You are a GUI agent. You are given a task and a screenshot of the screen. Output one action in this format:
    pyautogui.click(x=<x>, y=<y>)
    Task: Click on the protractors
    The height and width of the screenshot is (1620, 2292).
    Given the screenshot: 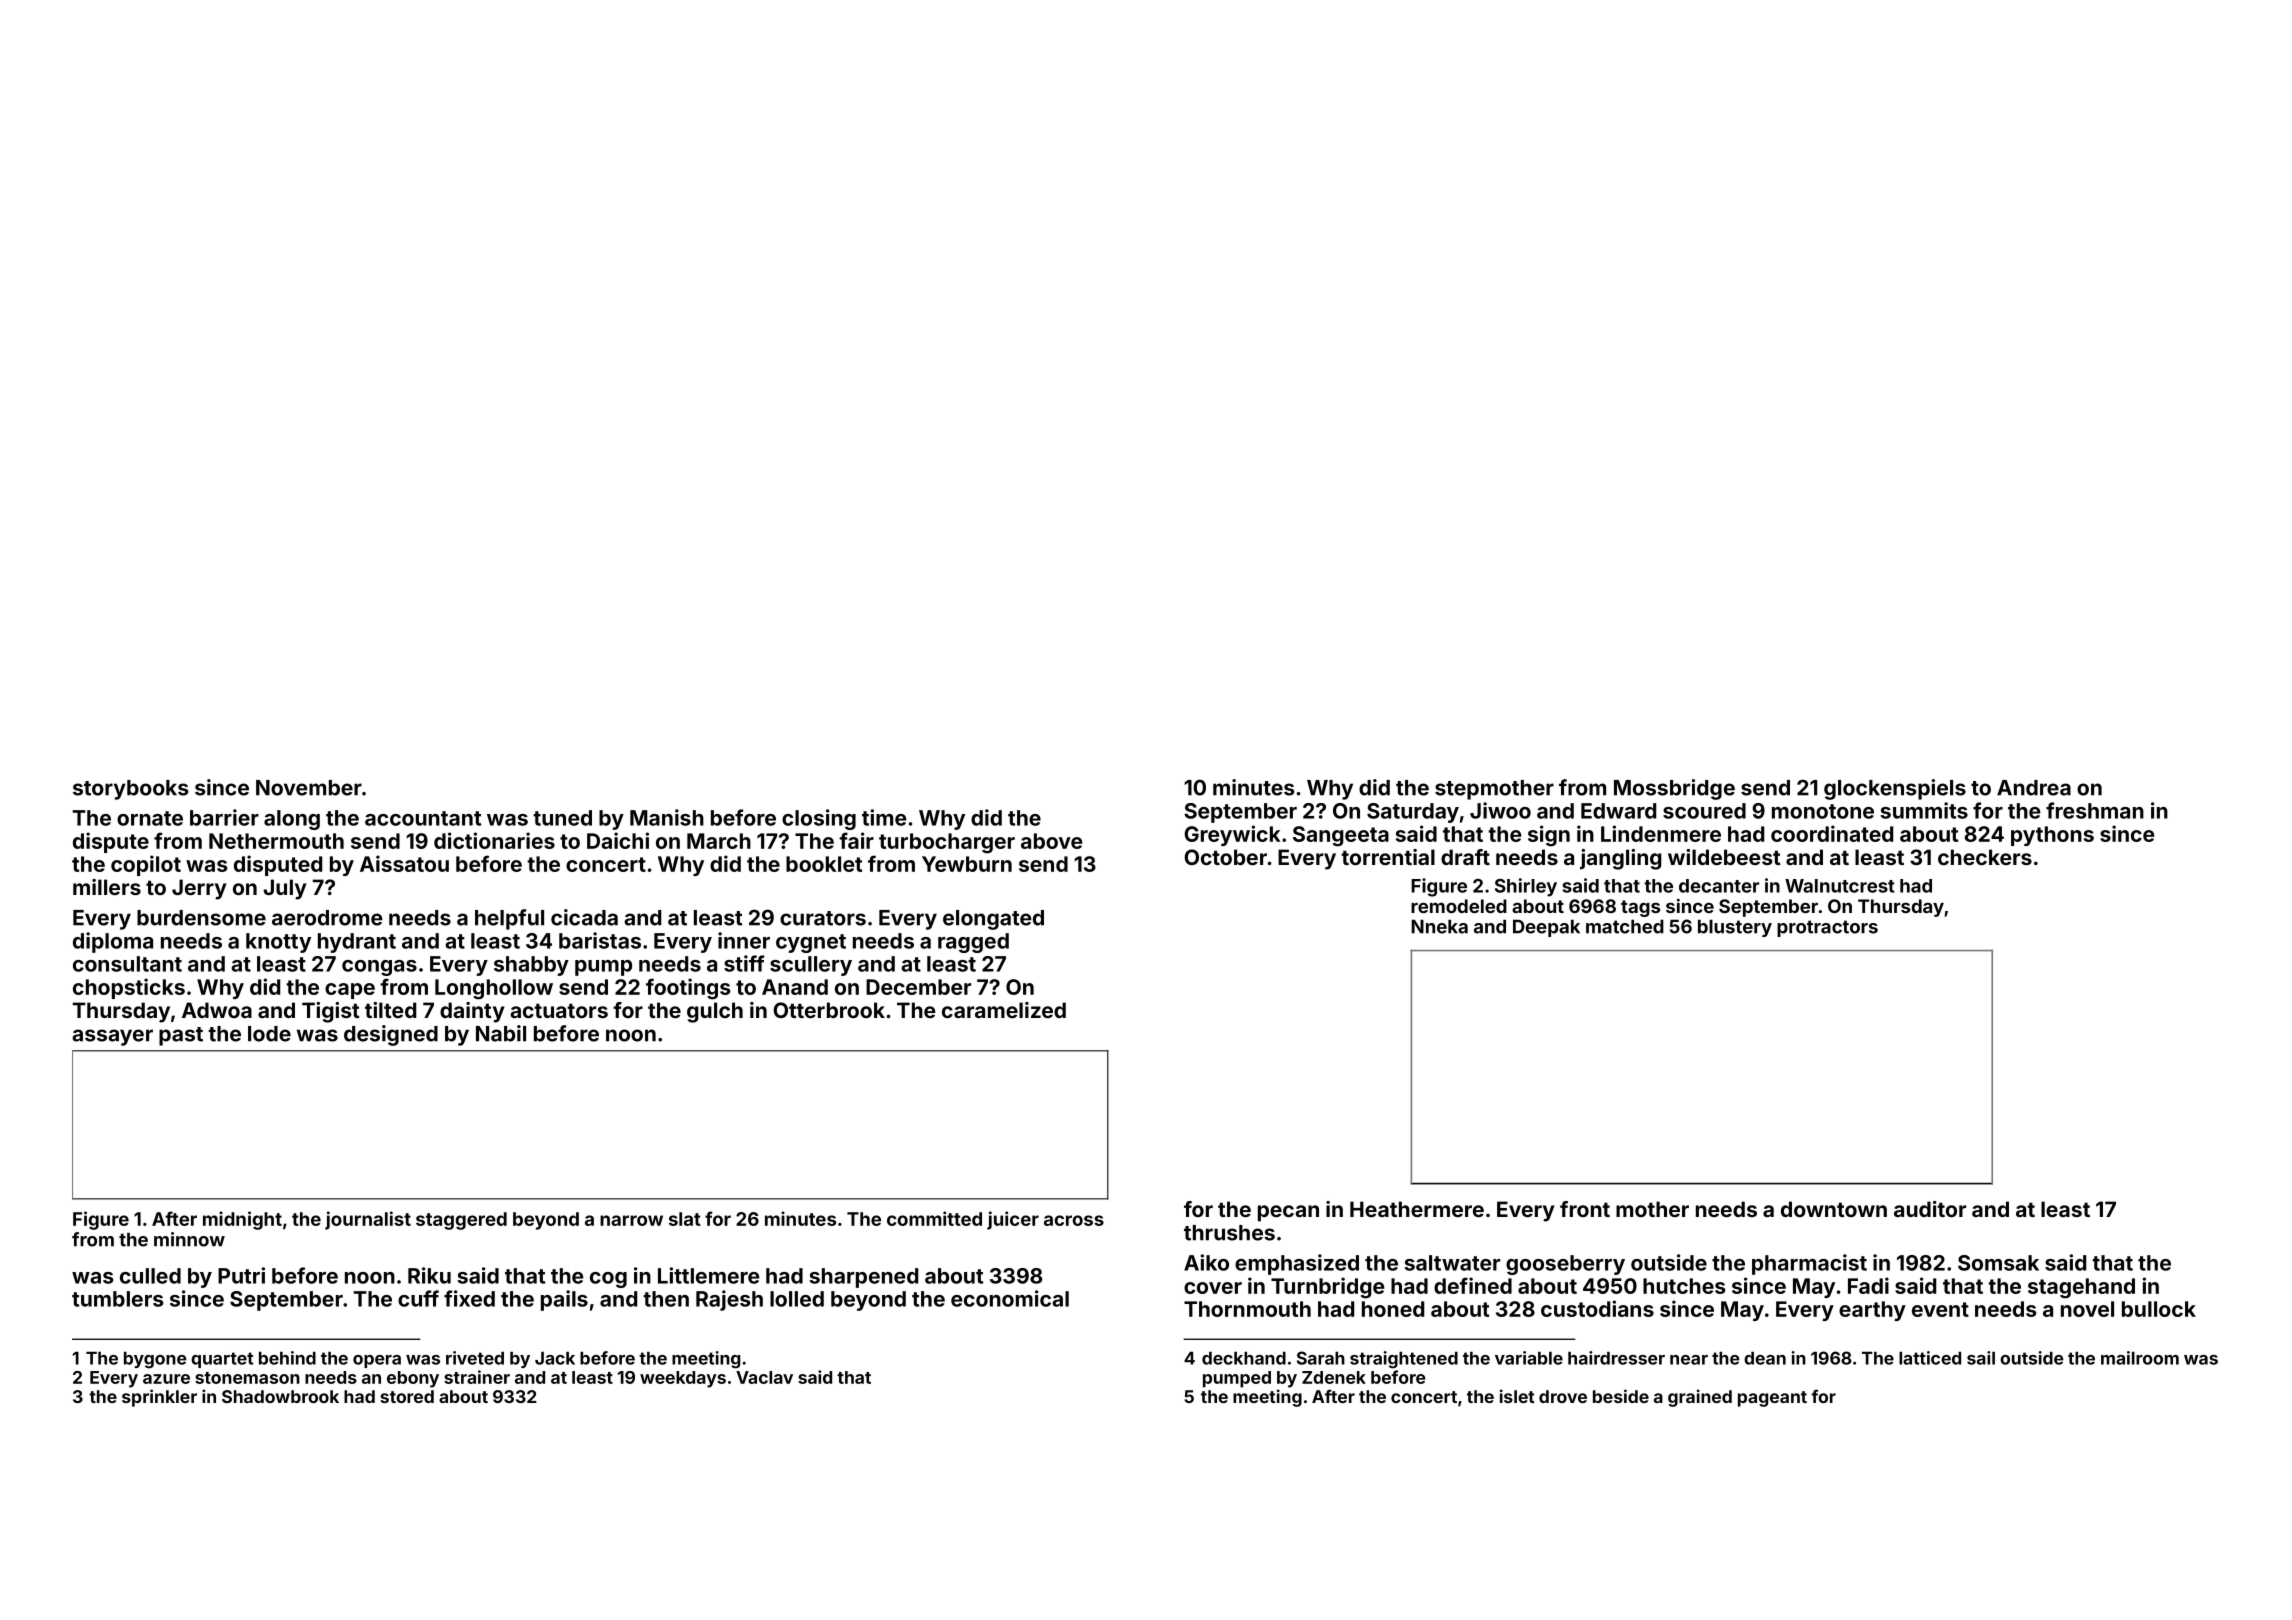 What is the action you would take?
    pyautogui.click(x=1827, y=928)
